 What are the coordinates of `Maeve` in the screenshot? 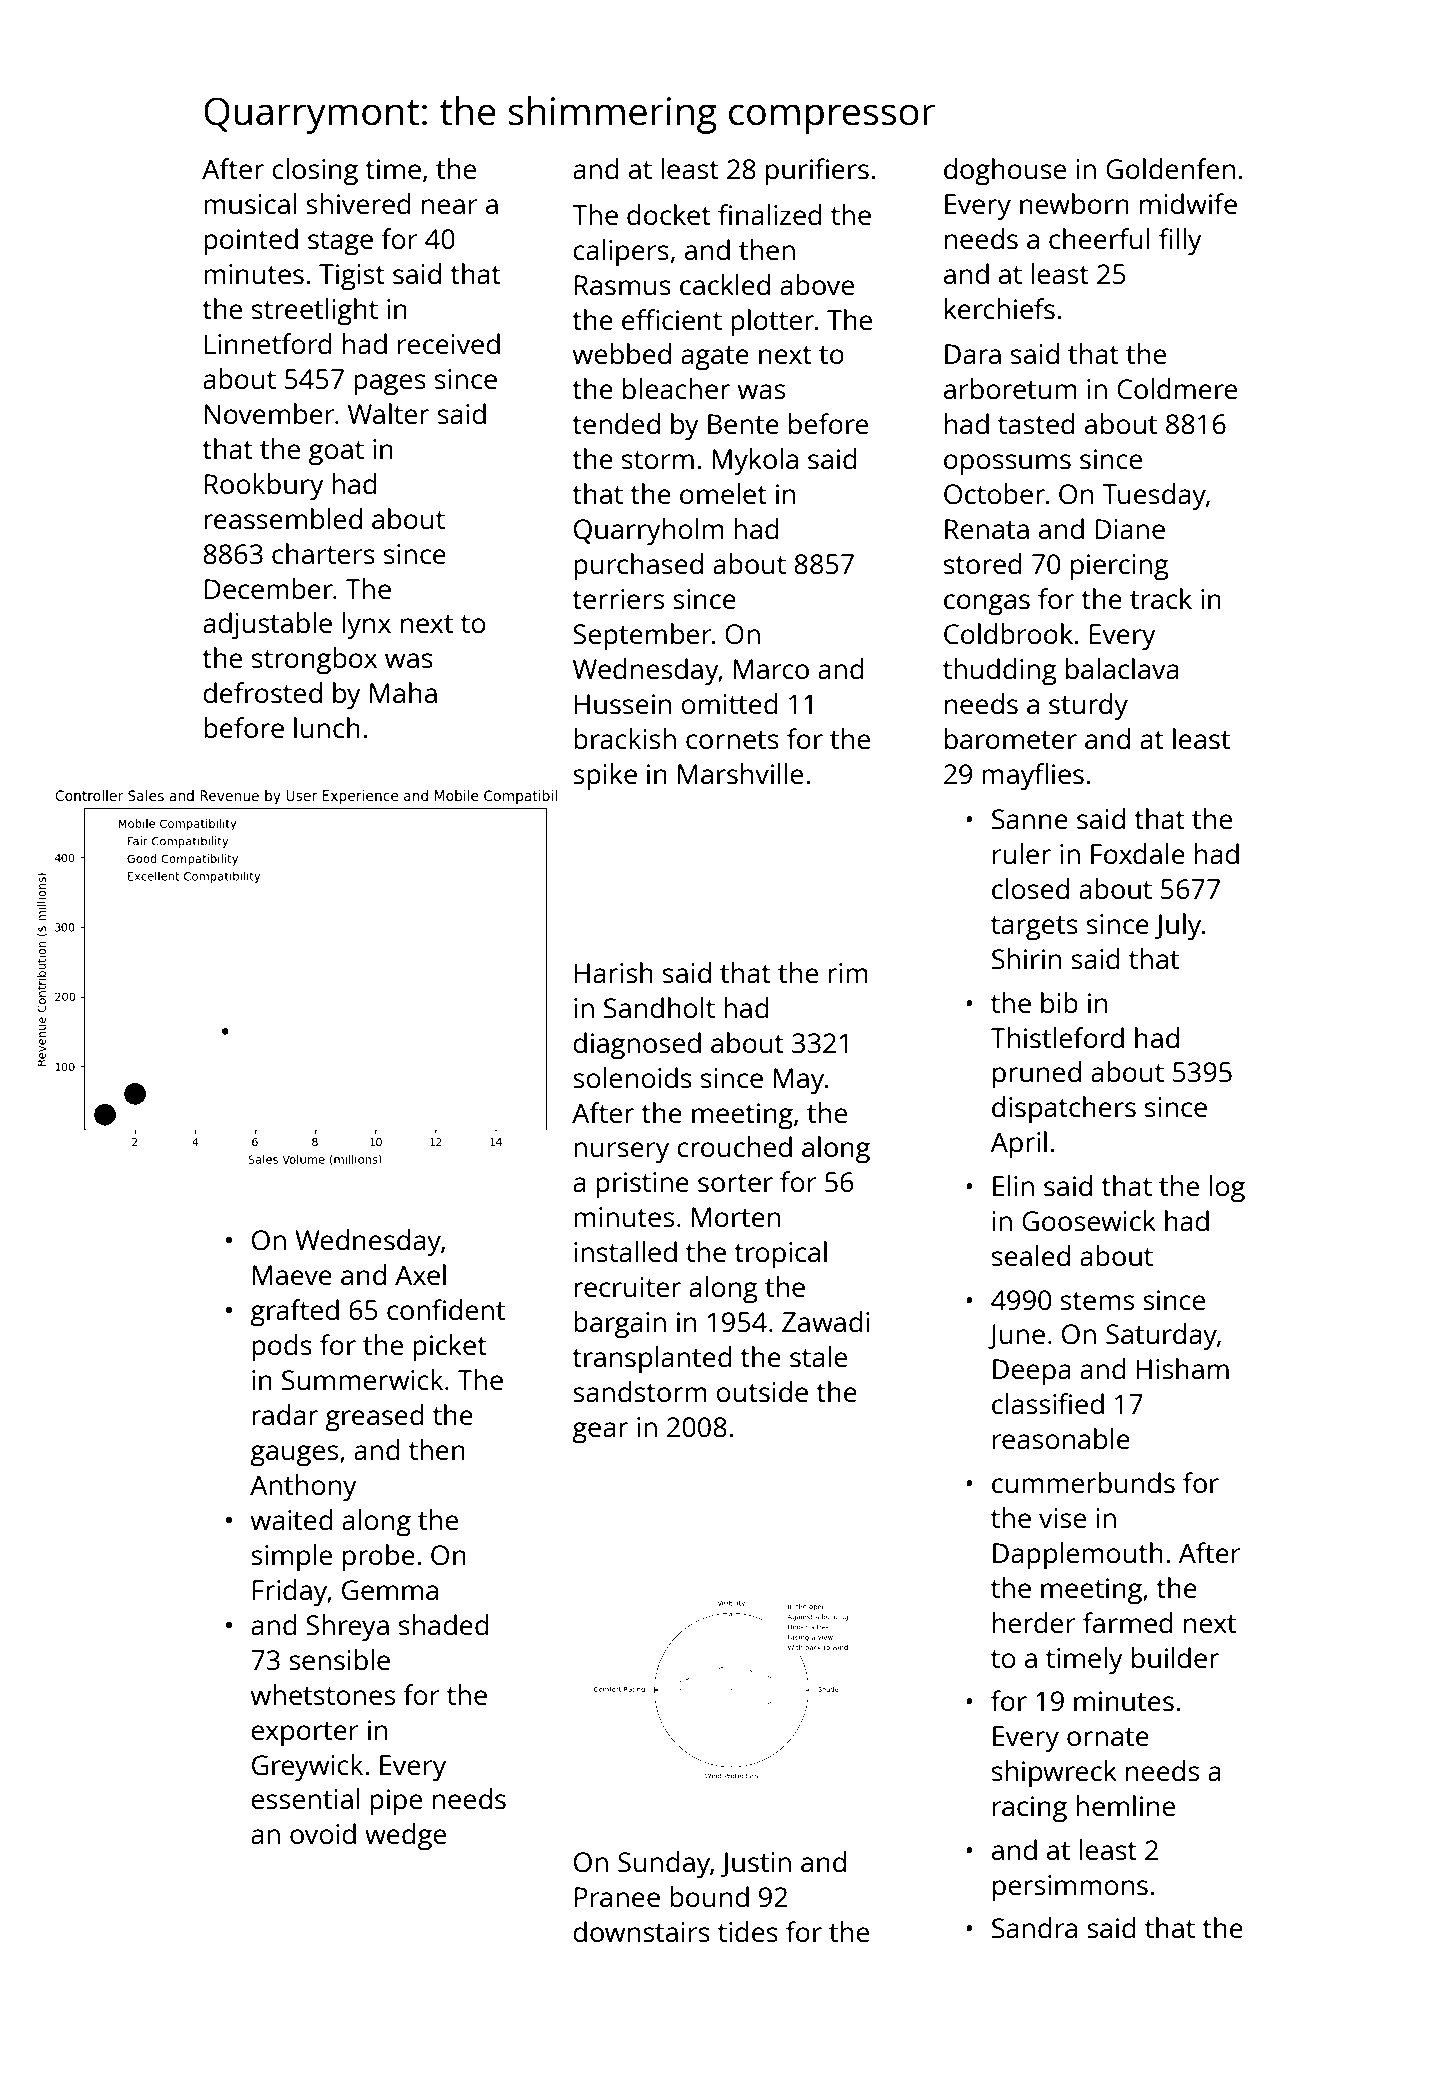 It's located at (292, 1275).
